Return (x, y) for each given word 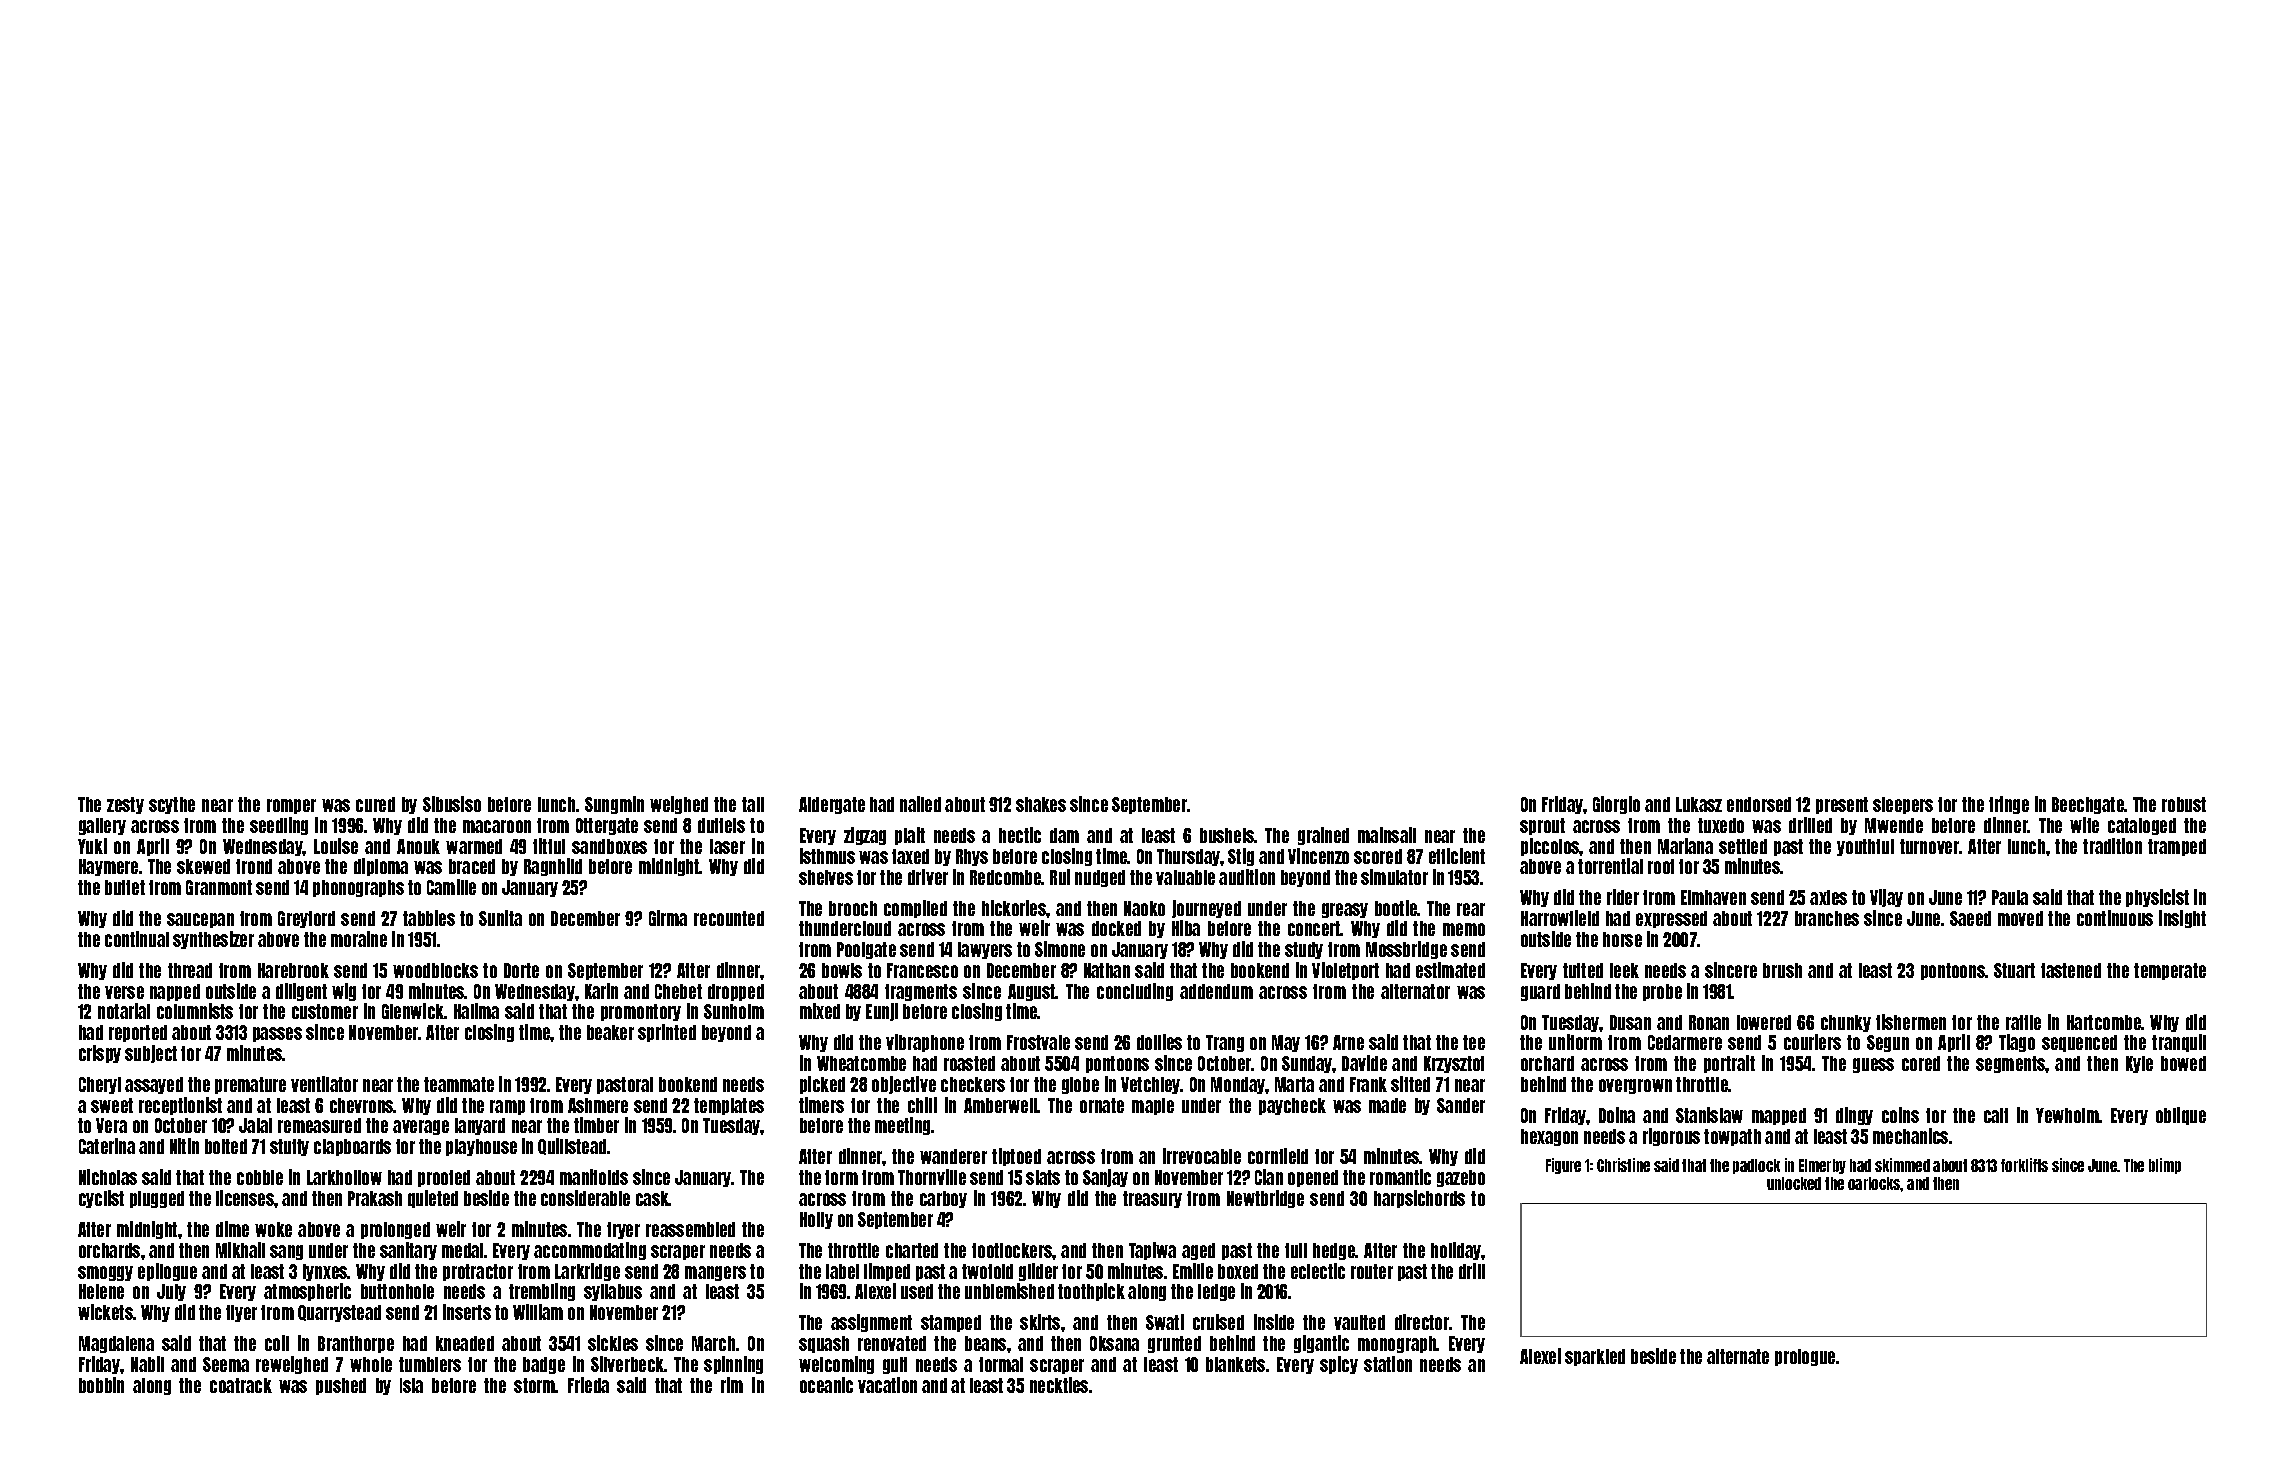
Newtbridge (1265, 1199)
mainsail (1387, 835)
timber (596, 1125)
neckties (1059, 1385)
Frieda (588, 1385)
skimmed (1902, 1165)
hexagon (1549, 1137)
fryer (623, 1230)
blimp (2165, 1166)
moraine (359, 939)
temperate (2170, 971)
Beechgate (2088, 805)
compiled (915, 909)
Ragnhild (553, 867)
